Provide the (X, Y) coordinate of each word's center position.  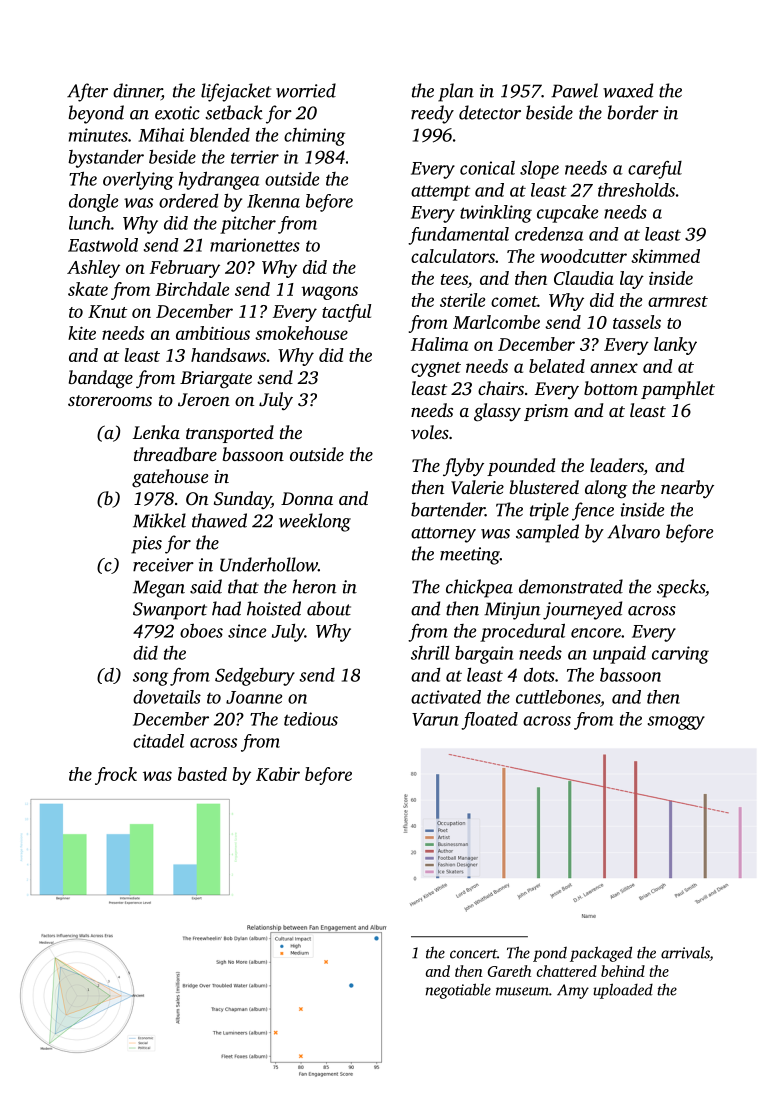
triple (549, 511)
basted (202, 774)
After (87, 92)
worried (306, 90)
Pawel (574, 90)
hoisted (274, 608)
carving (680, 655)
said (206, 586)
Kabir (278, 774)
